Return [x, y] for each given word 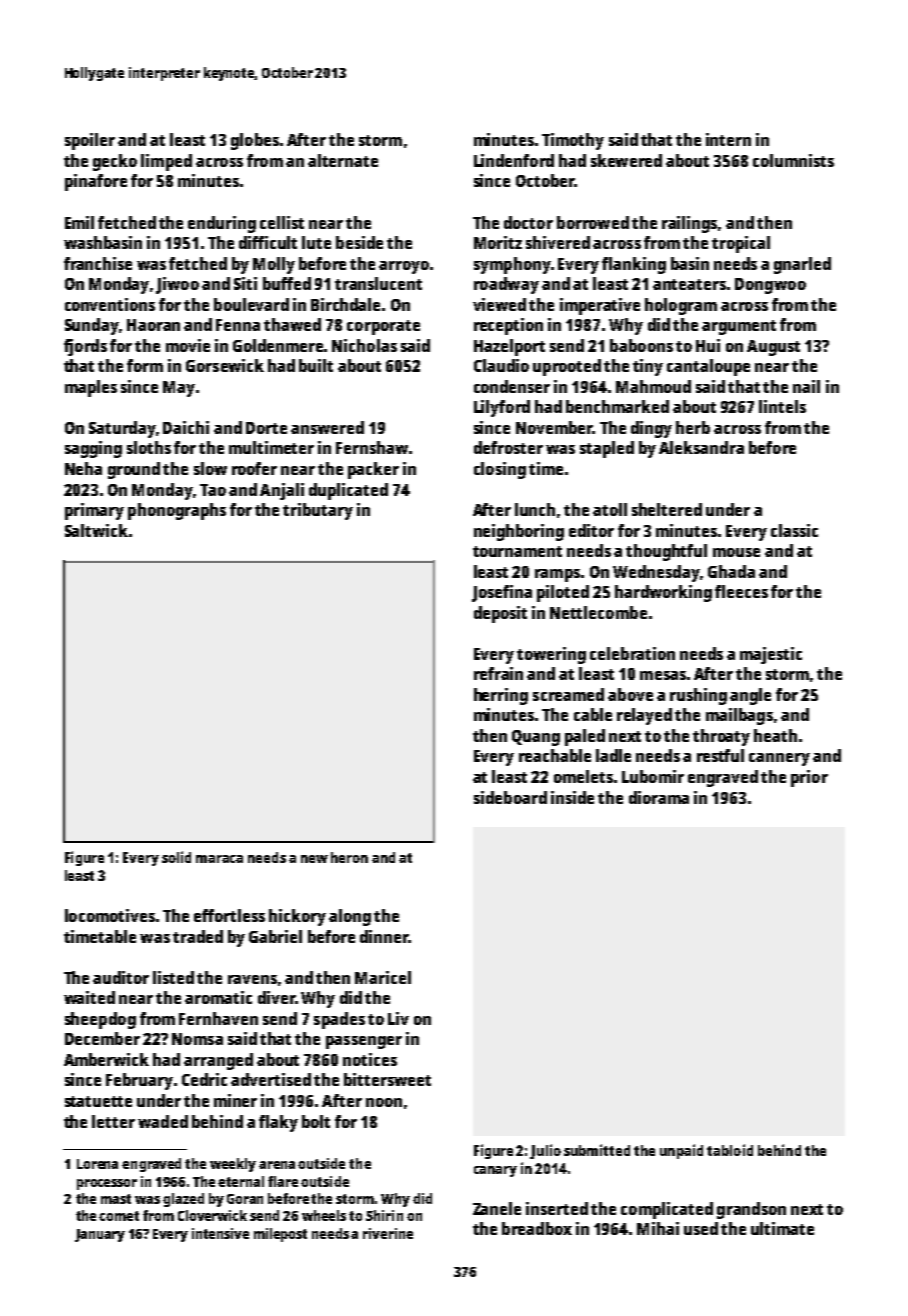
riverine [388, 1233]
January [100, 1235]
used [701, 1228]
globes [255, 141]
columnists [793, 160]
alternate [343, 160]
